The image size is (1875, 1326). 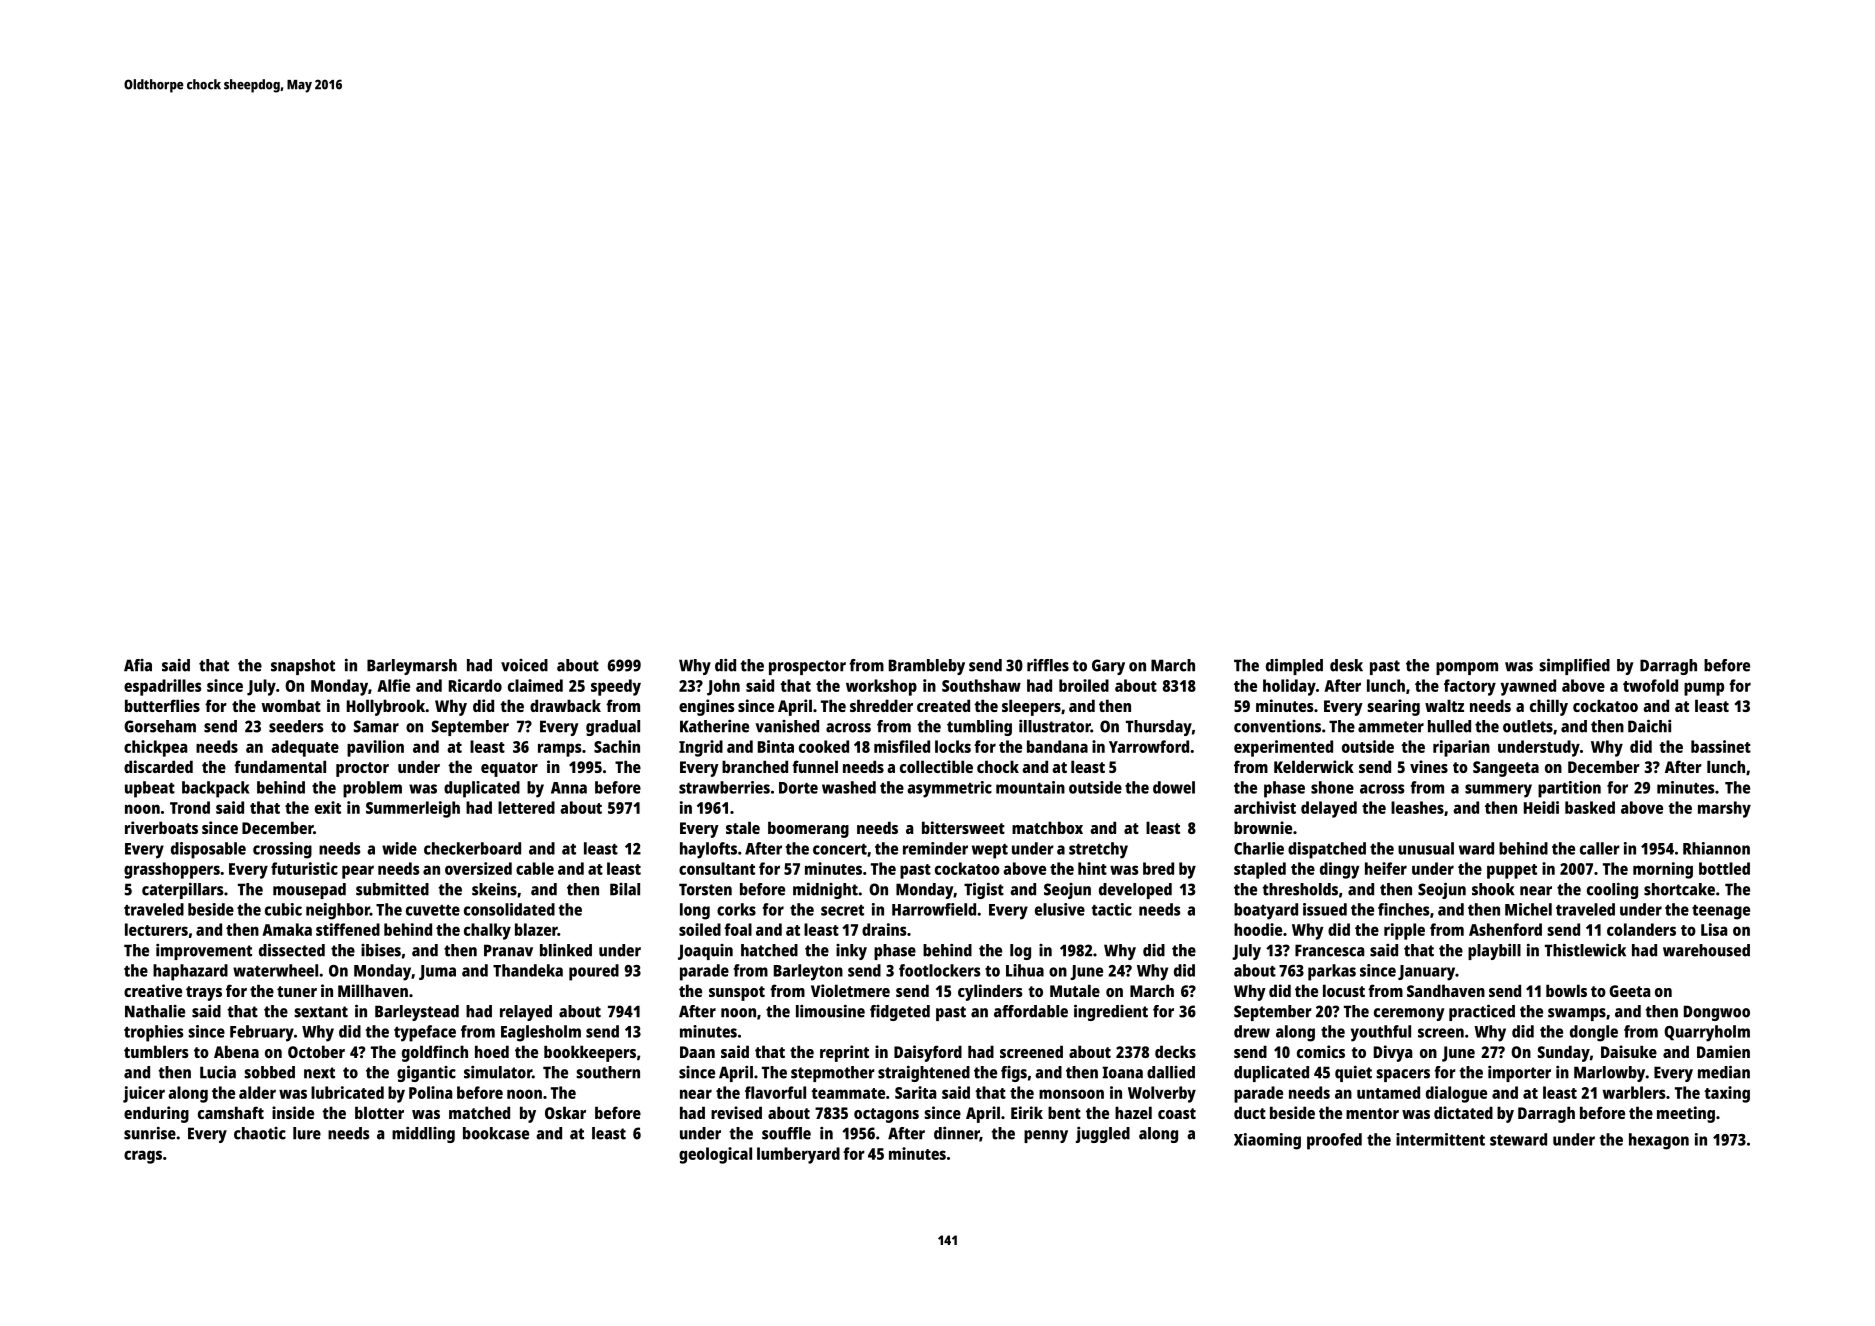 What do you see at coordinates (1329, 809) in the screenshot?
I see `delayed` at bounding box center [1329, 809].
